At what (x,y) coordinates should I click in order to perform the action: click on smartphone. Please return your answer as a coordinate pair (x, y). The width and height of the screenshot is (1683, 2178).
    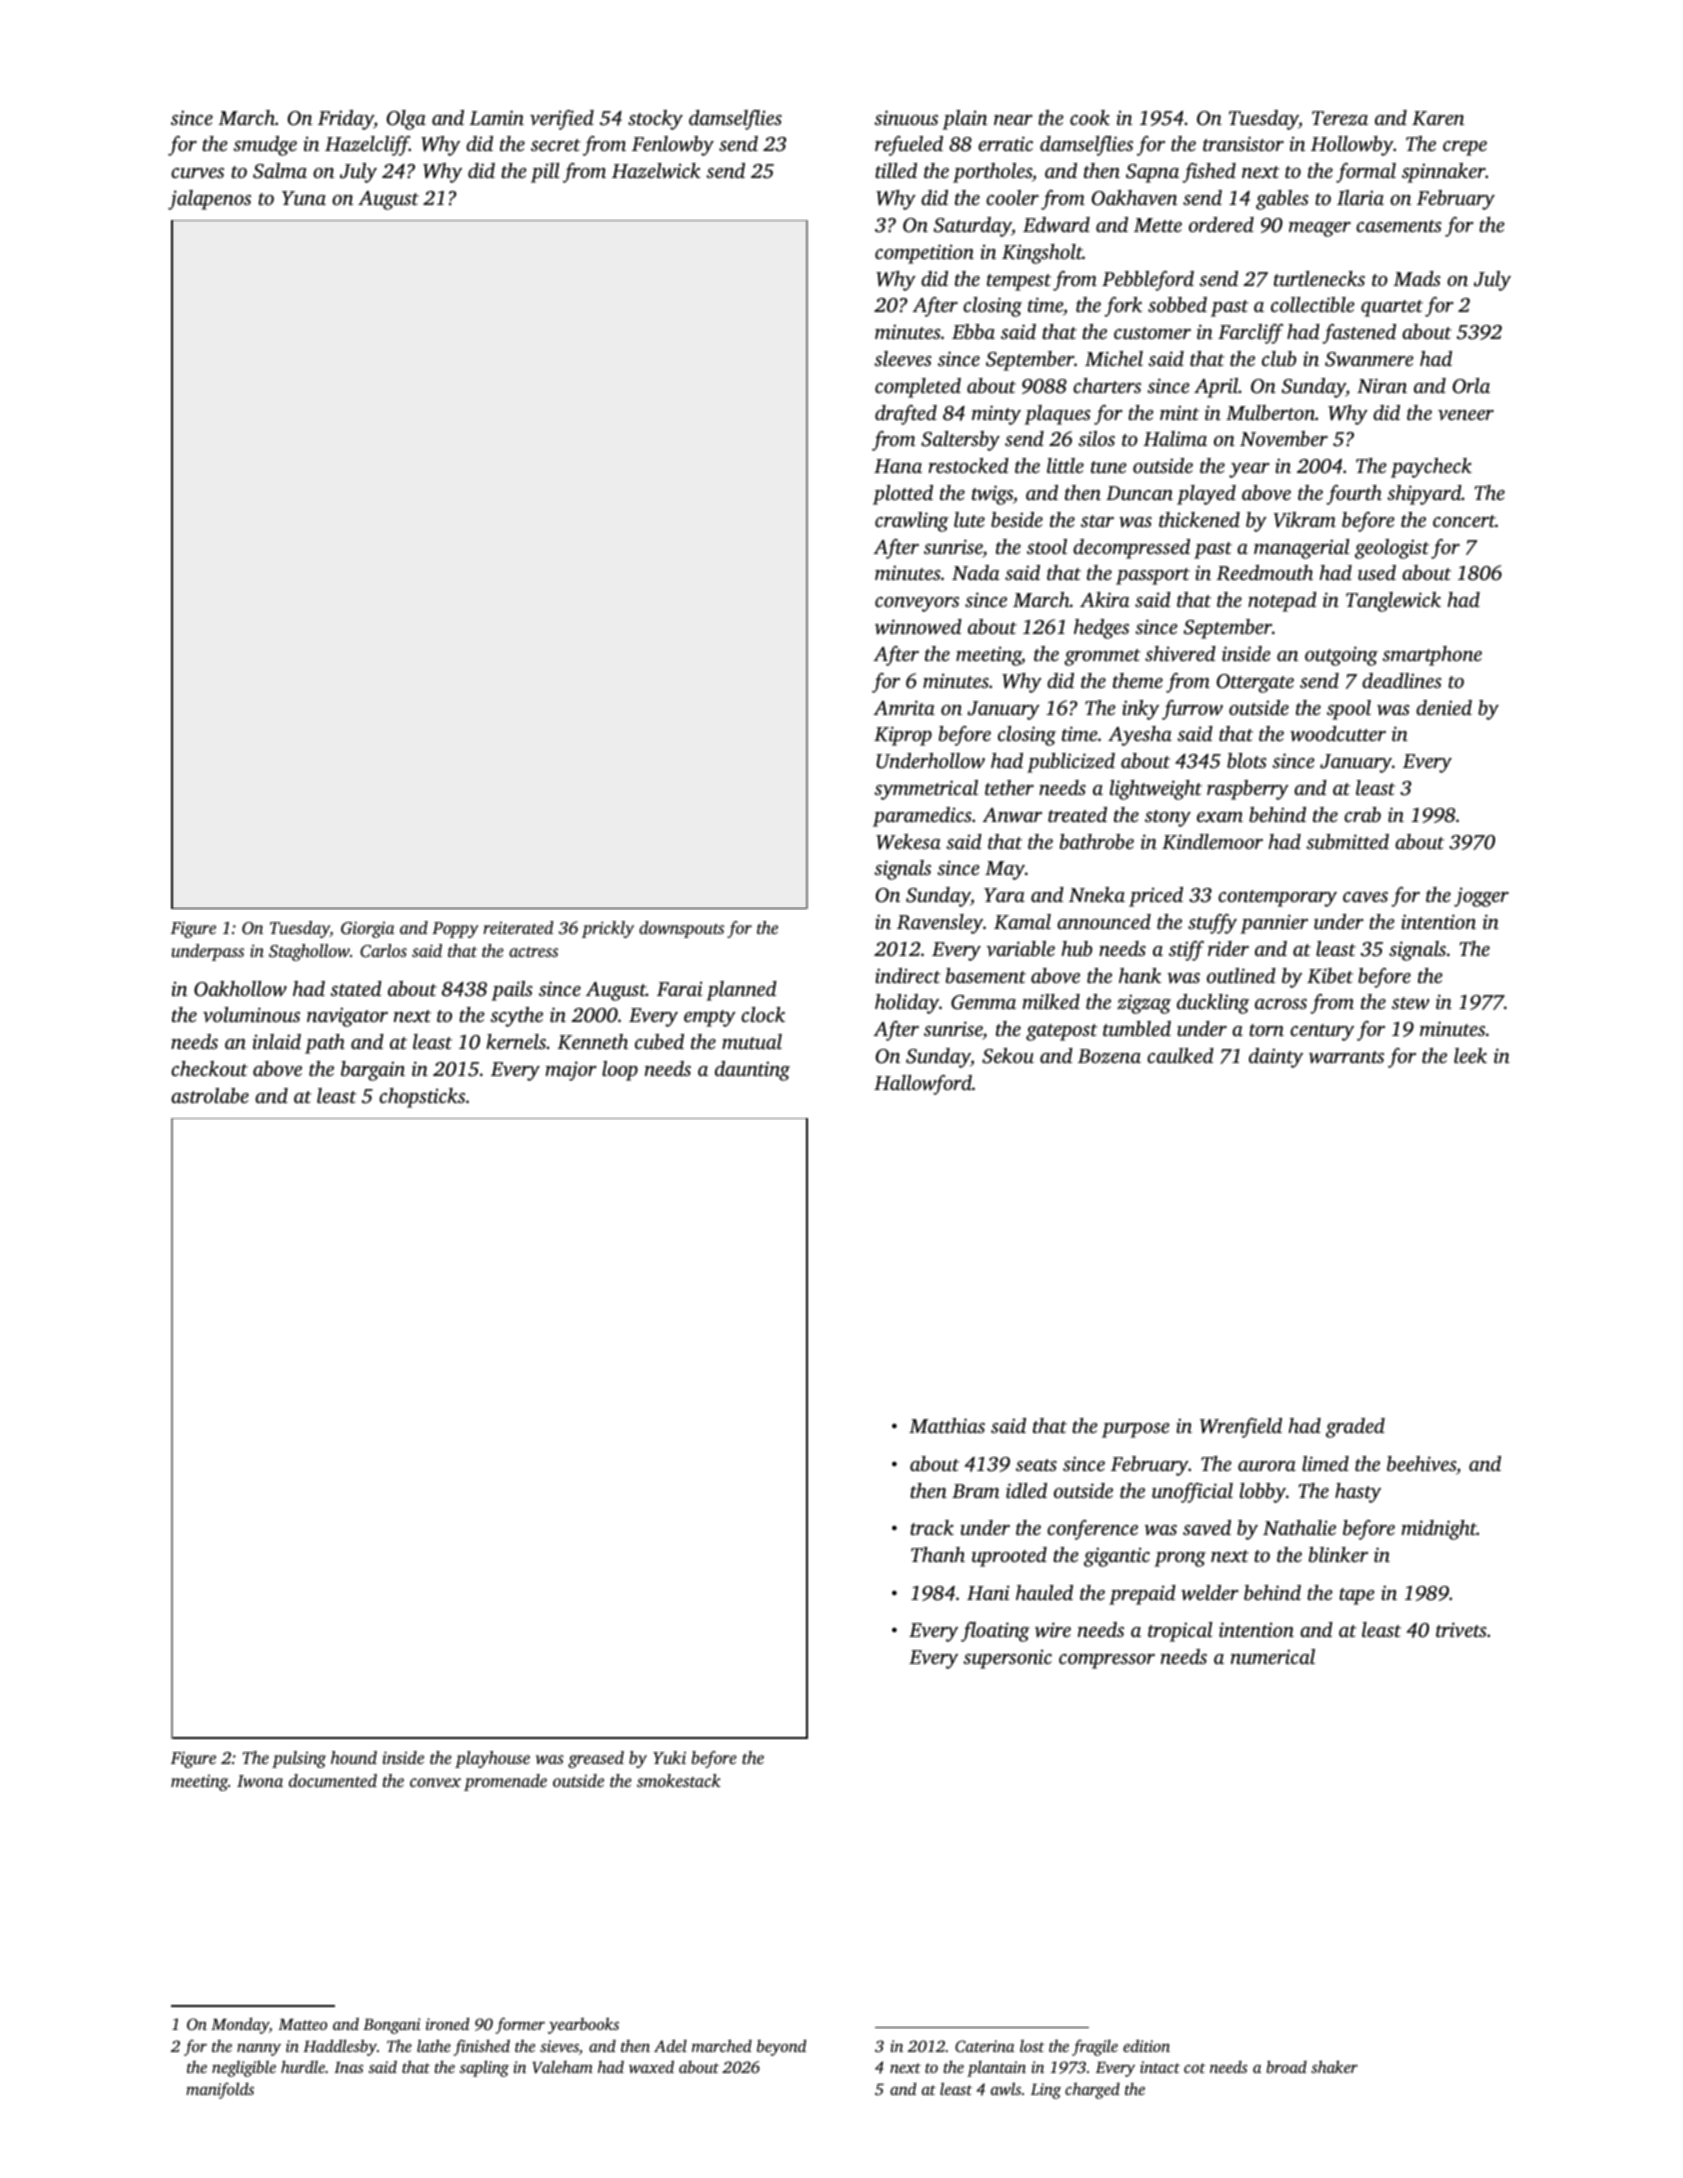
    Looking at the image, I should click on (1432, 656).
